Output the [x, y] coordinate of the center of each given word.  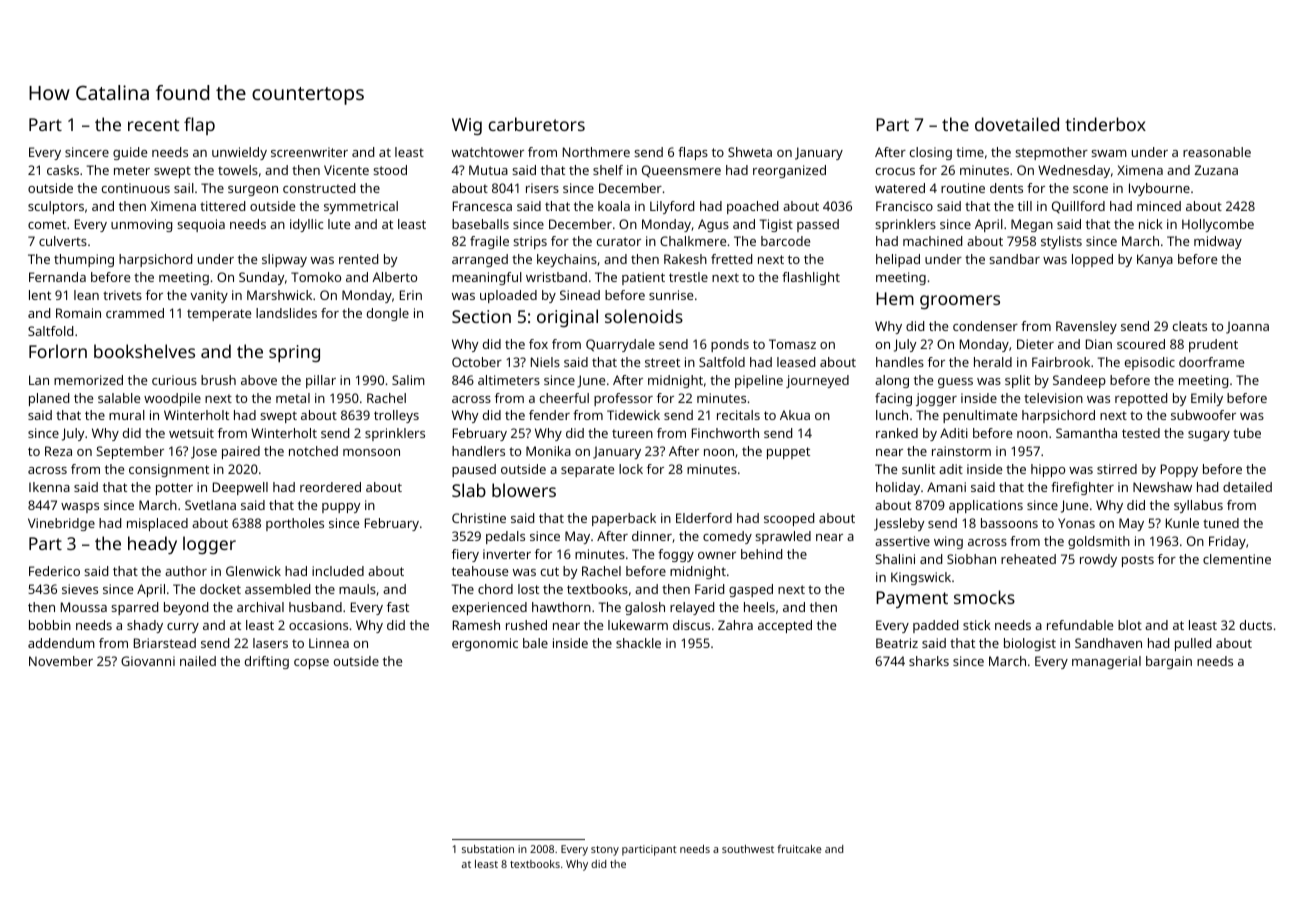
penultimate [980, 416]
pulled [1193, 644]
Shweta [750, 152]
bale [535, 643]
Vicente [346, 170]
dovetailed [1017, 124]
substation [488, 849]
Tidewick [633, 415]
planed [49, 399]
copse [311, 664]
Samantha [1086, 433]
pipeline [759, 381]
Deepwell [240, 488]
